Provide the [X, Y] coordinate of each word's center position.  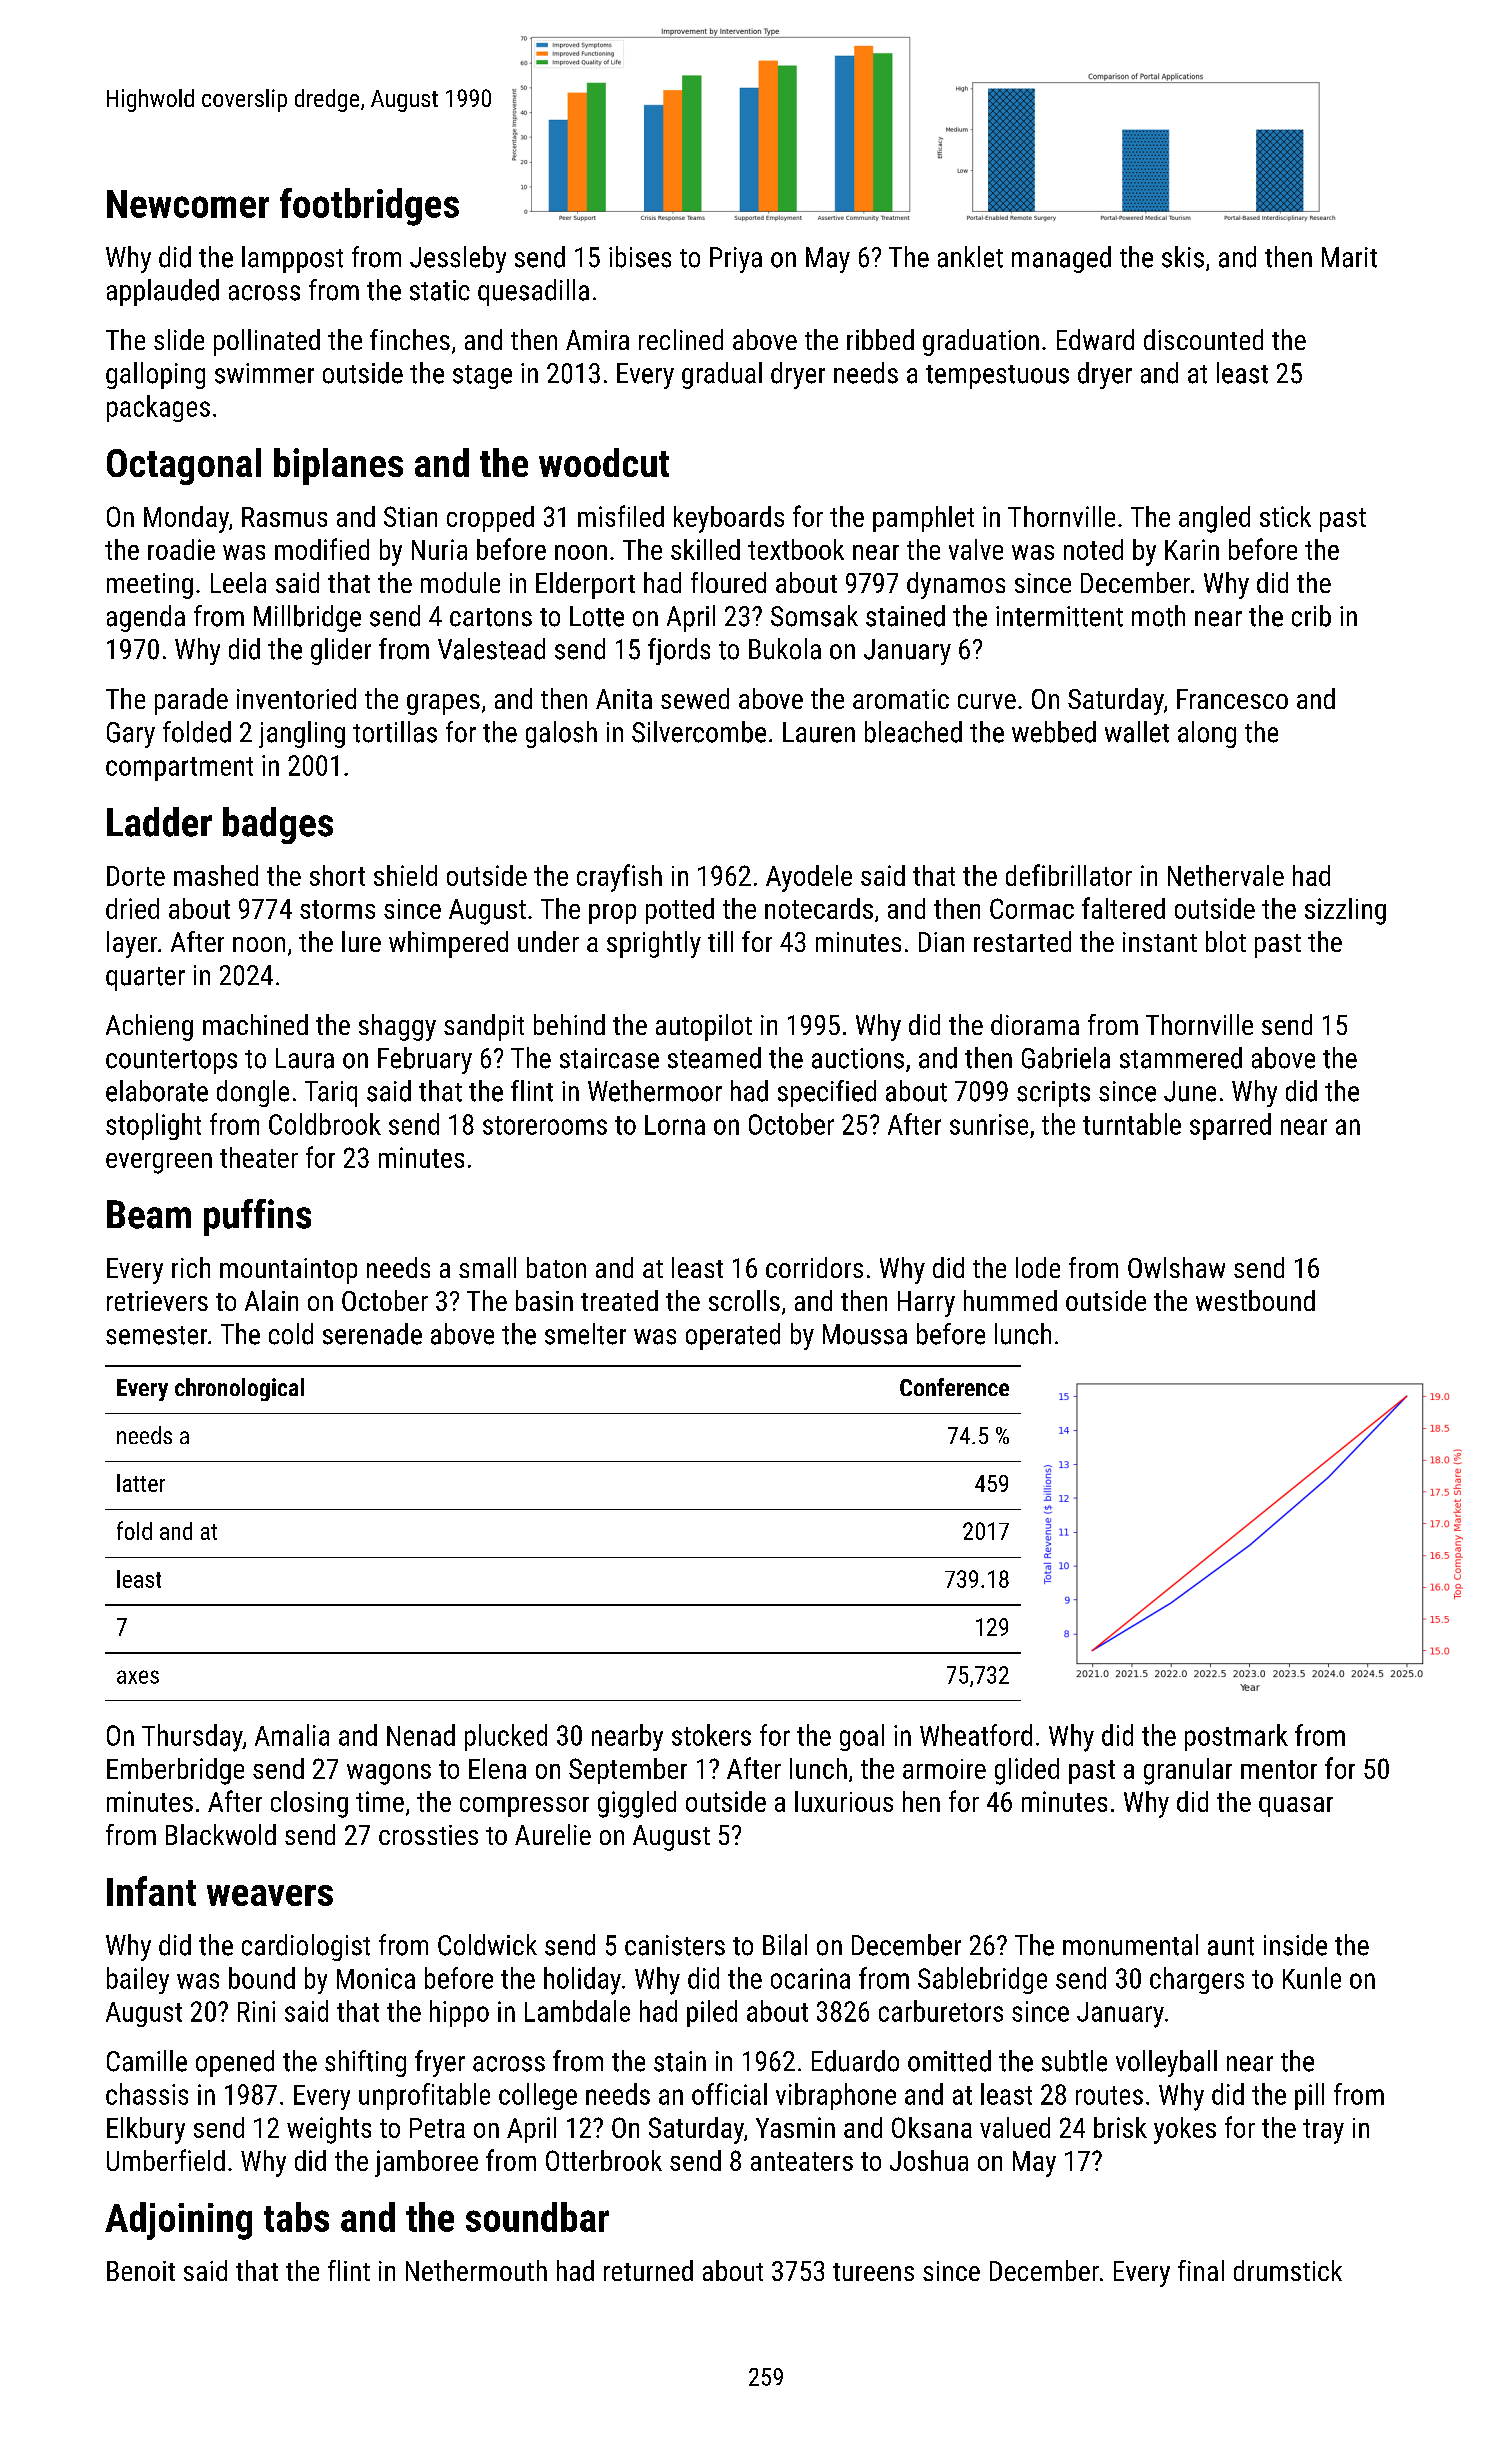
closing [309, 1804]
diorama [1035, 1024]
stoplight [153, 1126]
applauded [163, 292]
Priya [736, 260]
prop [612, 914]
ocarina [810, 1978]
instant [1160, 942]
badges [278, 825]
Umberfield [166, 2160]
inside [1295, 1945]
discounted [1203, 339]
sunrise [989, 1124]
